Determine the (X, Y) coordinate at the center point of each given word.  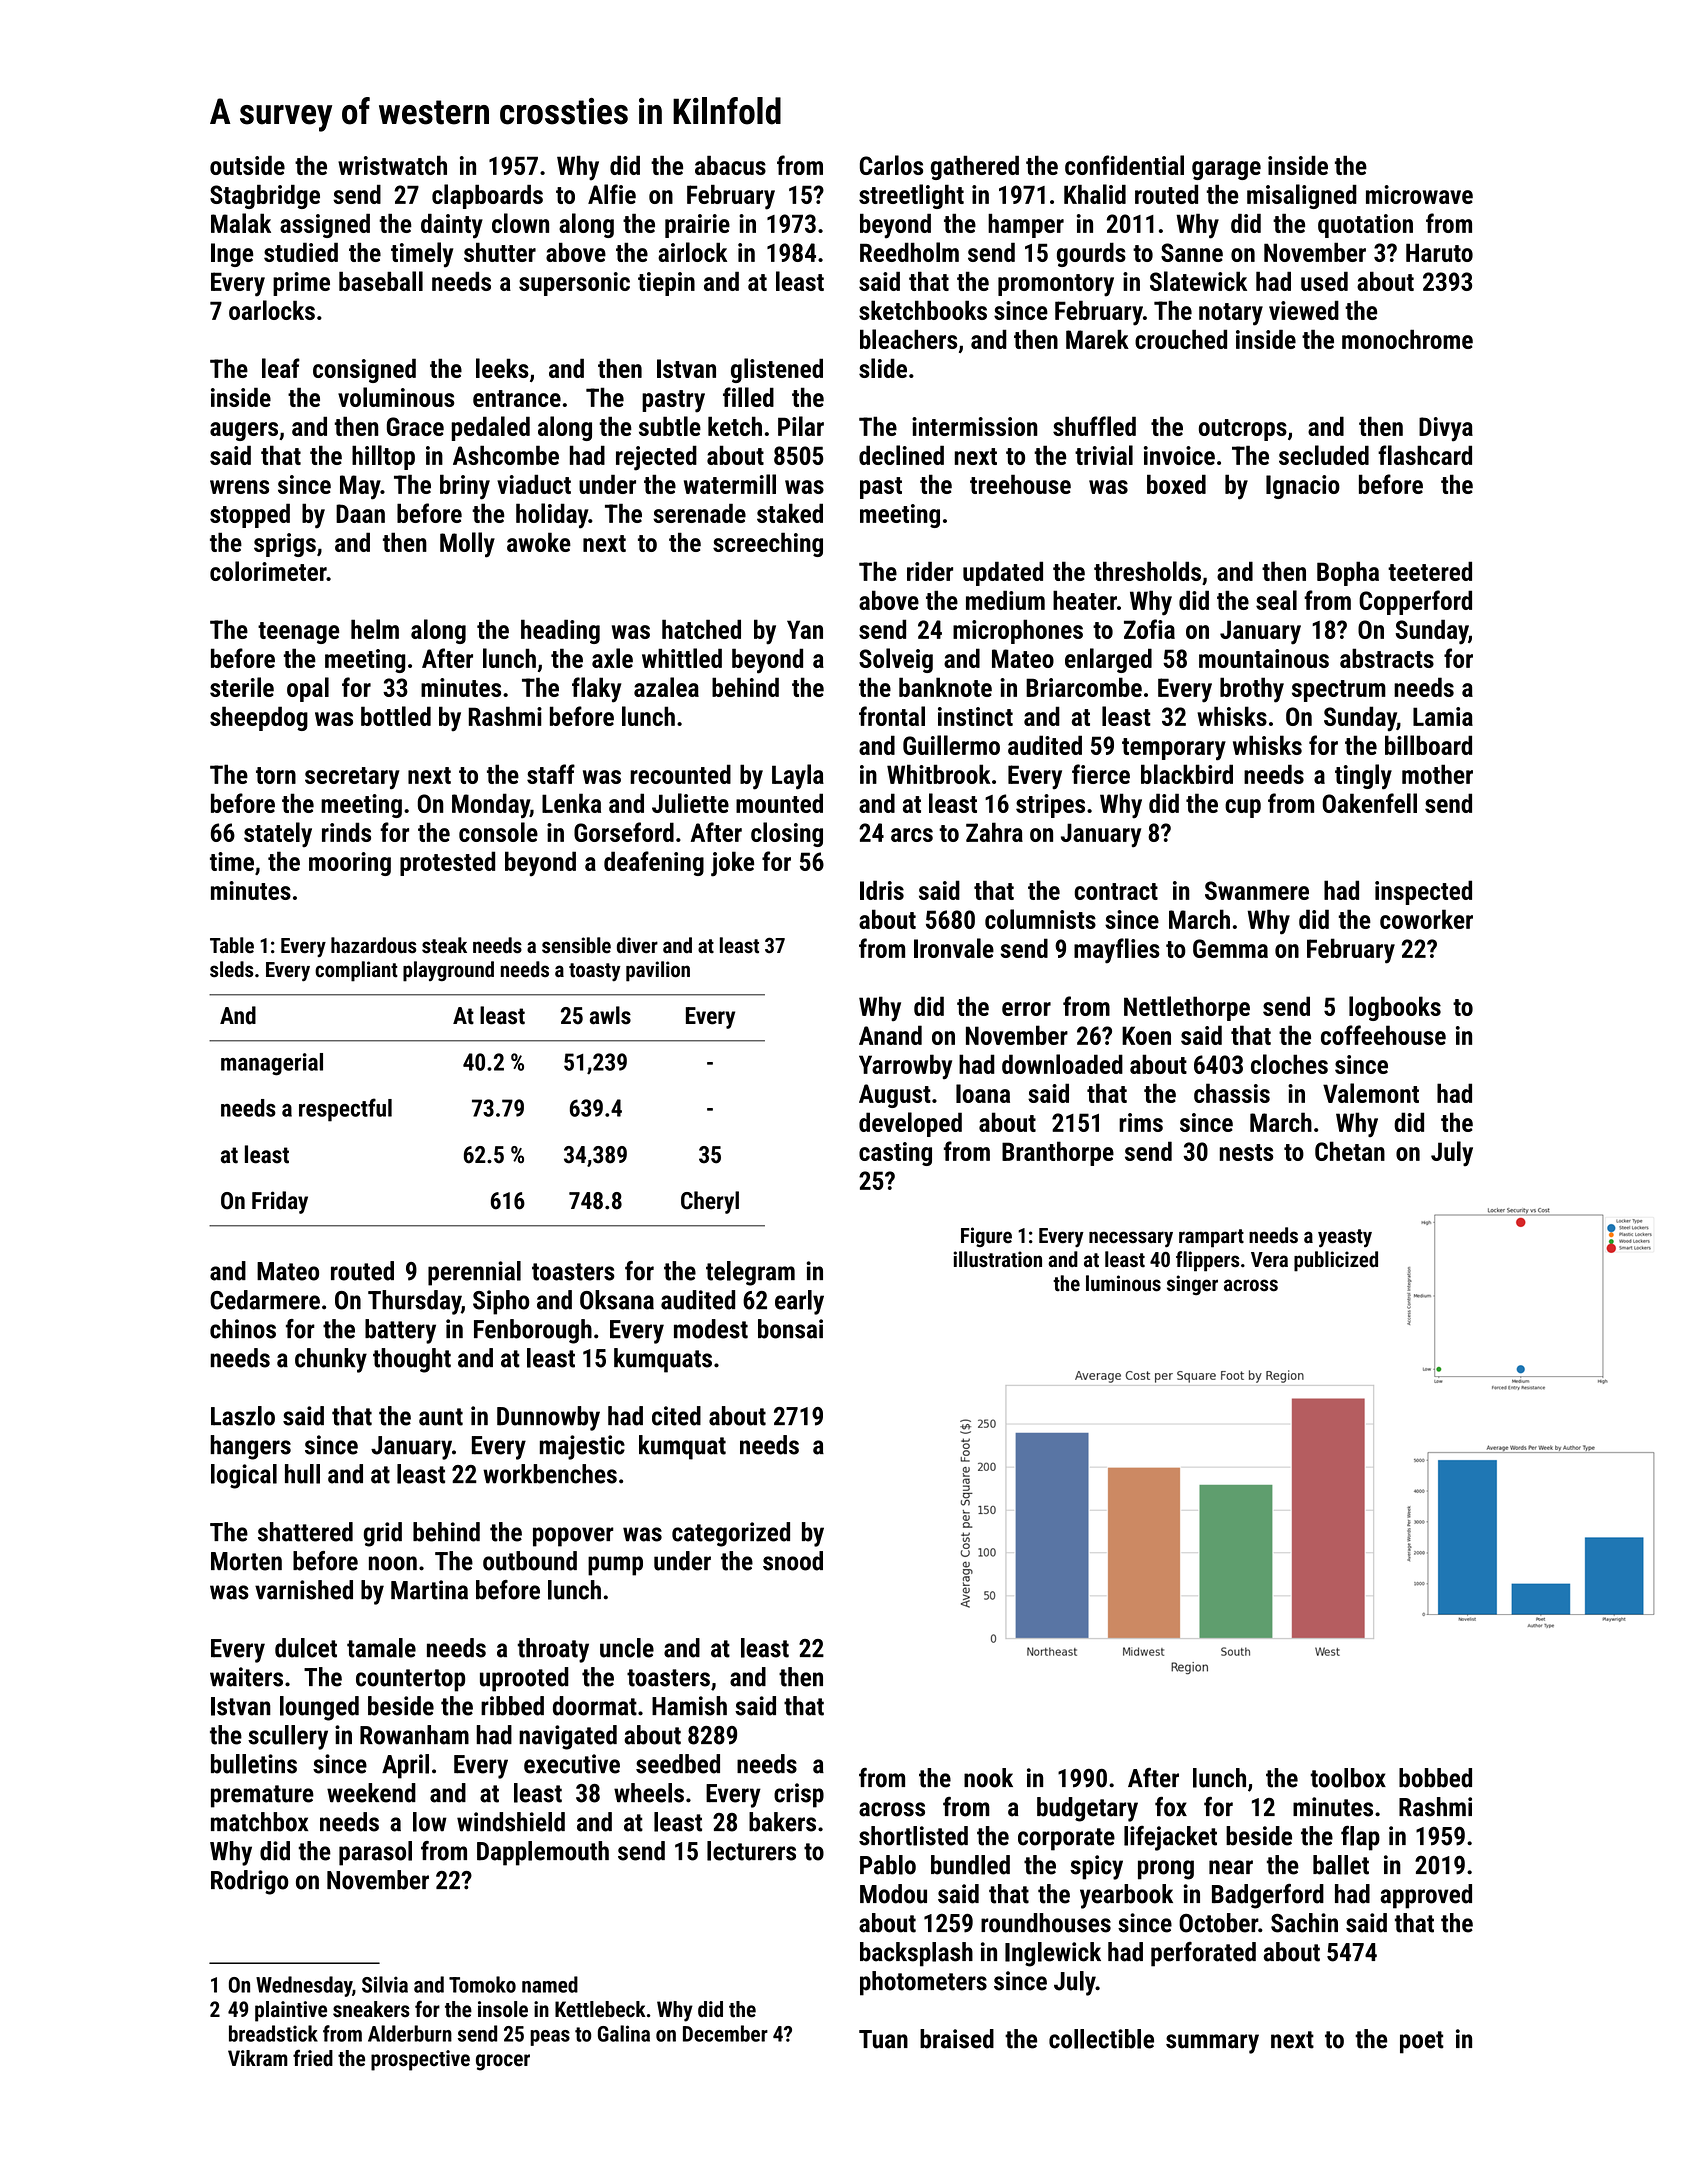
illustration (997, 1259)
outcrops (1243, 430)
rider (930, 571)
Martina (429, 1590)
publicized (1336, 1261)
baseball (381, 281)
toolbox (1348, 1778)
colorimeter (268, 571)
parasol (375, 1853)
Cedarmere (265, 1300)
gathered (975, 167)
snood (793, 1561)
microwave (1419, 194)
